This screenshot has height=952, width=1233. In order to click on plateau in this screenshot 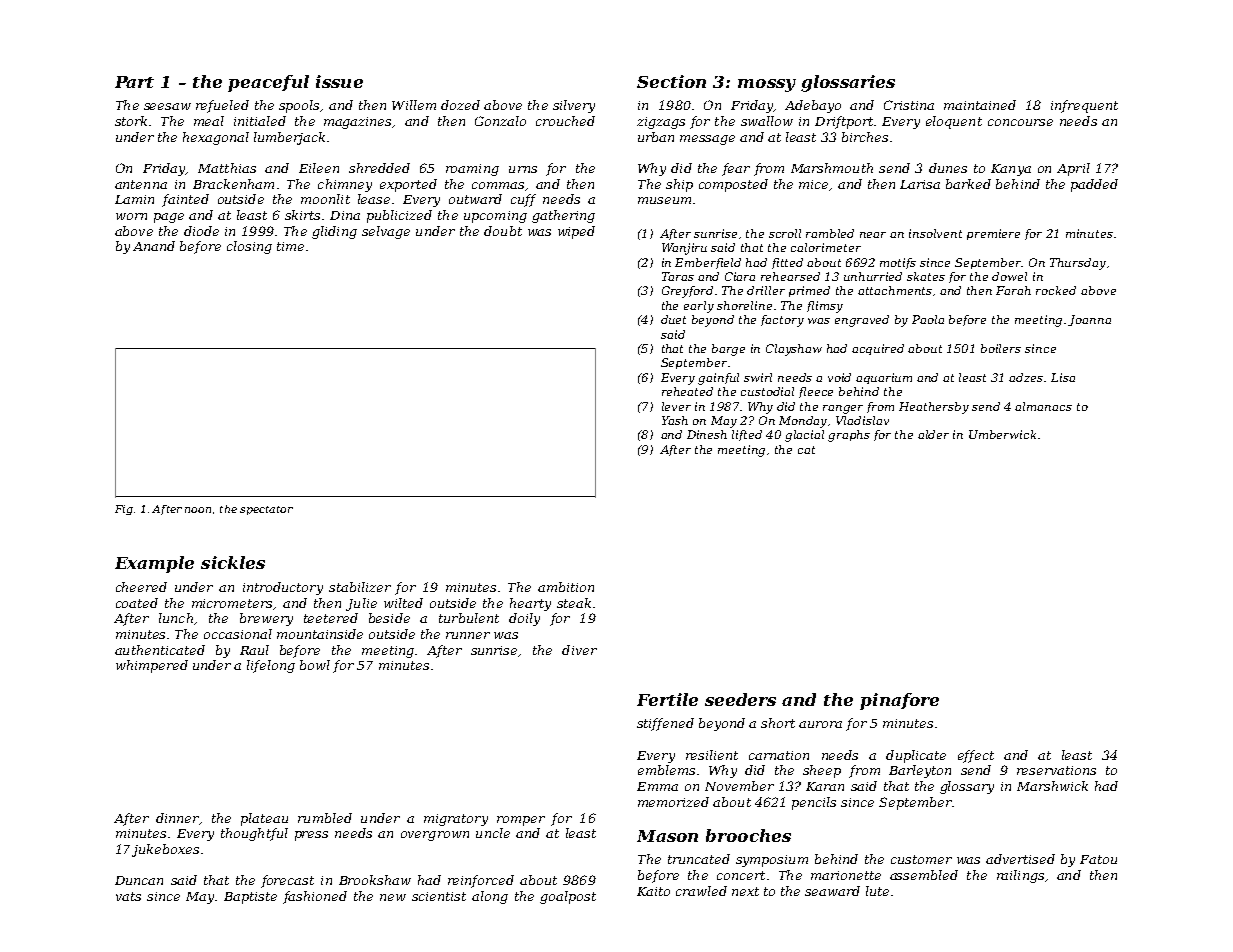, I will do `click(264, 819)`.
